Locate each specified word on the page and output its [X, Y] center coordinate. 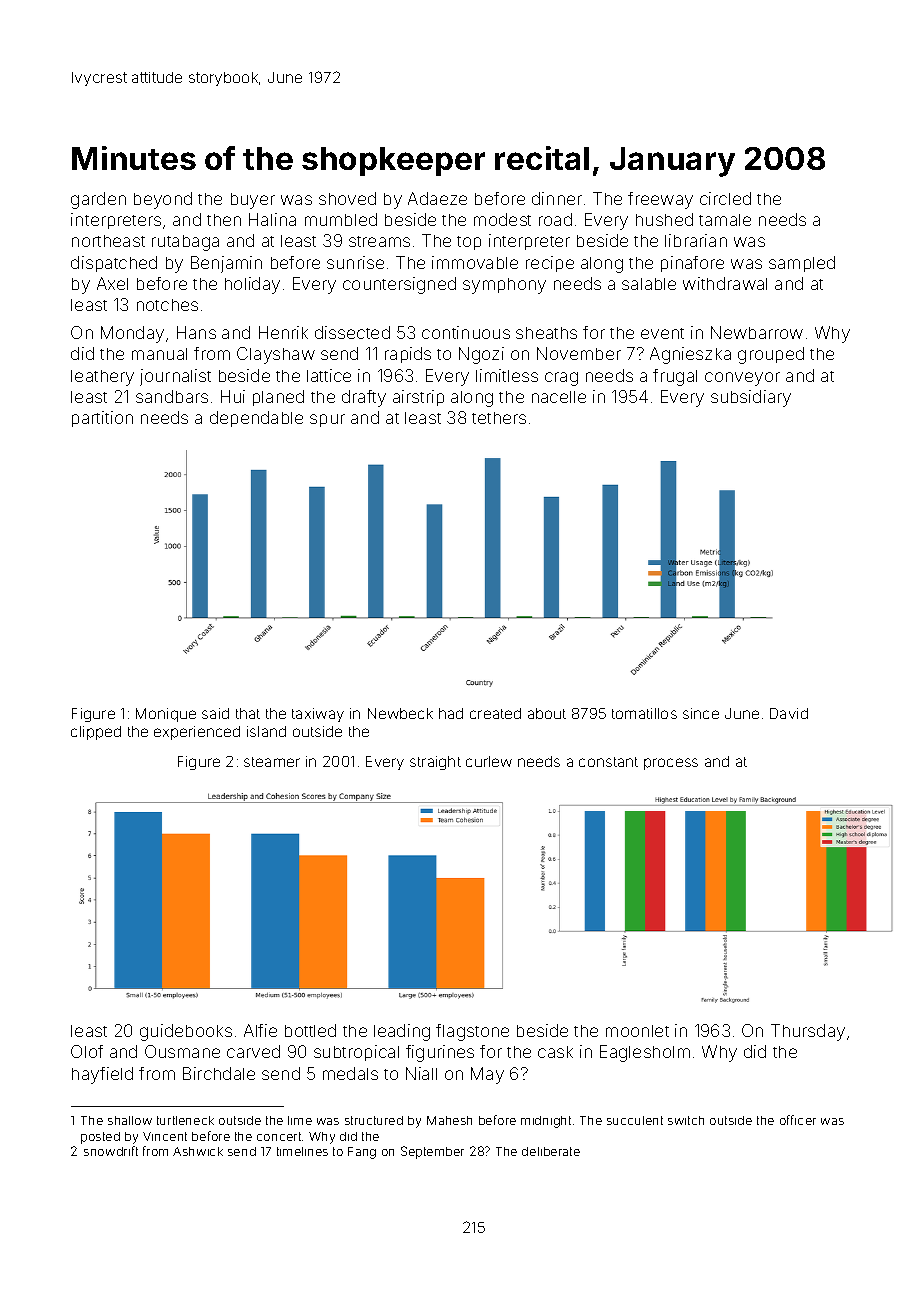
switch [686, 1120]
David [789, 713]
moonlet [637, 1031]
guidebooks [186, 1032]
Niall [421, 1073]
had [451, 713]
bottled [310, 1030]
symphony [504, 286]
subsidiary [751, 398]
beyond [163, 200]
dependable [256, 419]
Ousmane [182, 1051]
